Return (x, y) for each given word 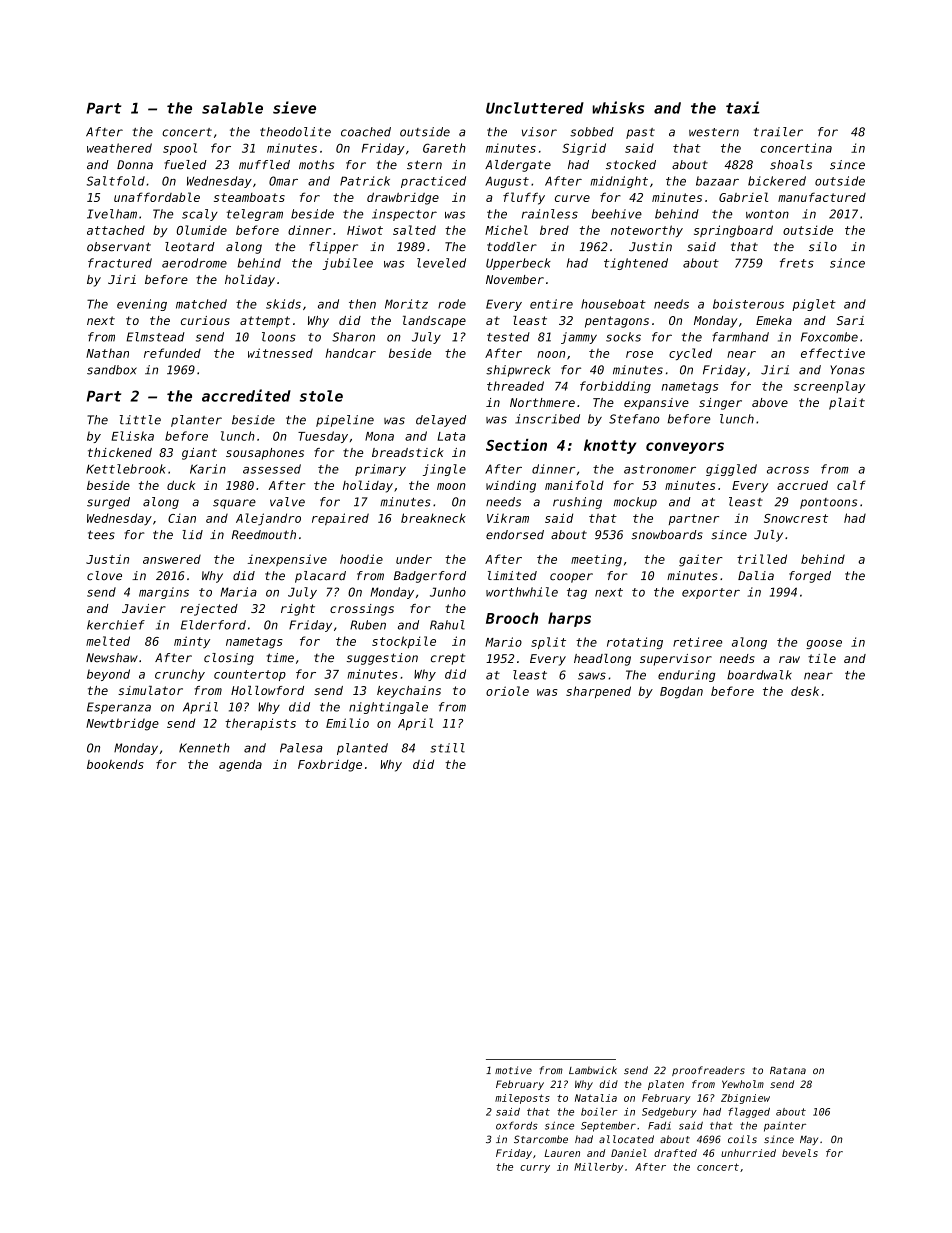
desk (805, 691)
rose (639, 354)
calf (851, 485)
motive (513, 1070)
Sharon (353, 337)
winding (511, 486)
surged (108, 503)
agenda (240, 765)
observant (119, 247)
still (447, 748)
